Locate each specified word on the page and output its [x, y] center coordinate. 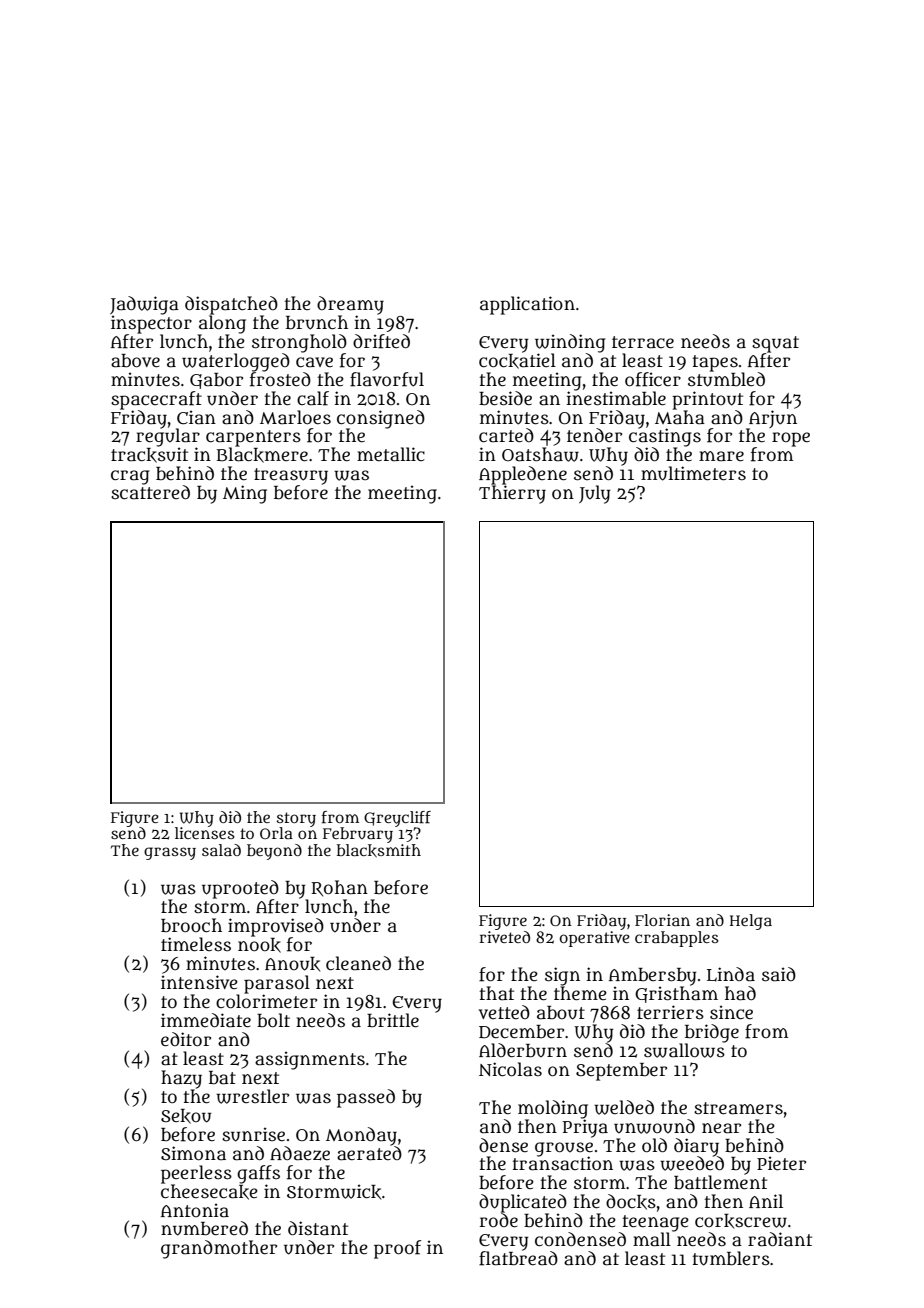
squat [775, 344]
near [721, 1128]
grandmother [219, 1249]
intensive [199, 982]
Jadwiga [144, 305]
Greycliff [397, 819]
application [527, 305]
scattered [150, 492]
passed [366, 1098]
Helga [751, 922]
